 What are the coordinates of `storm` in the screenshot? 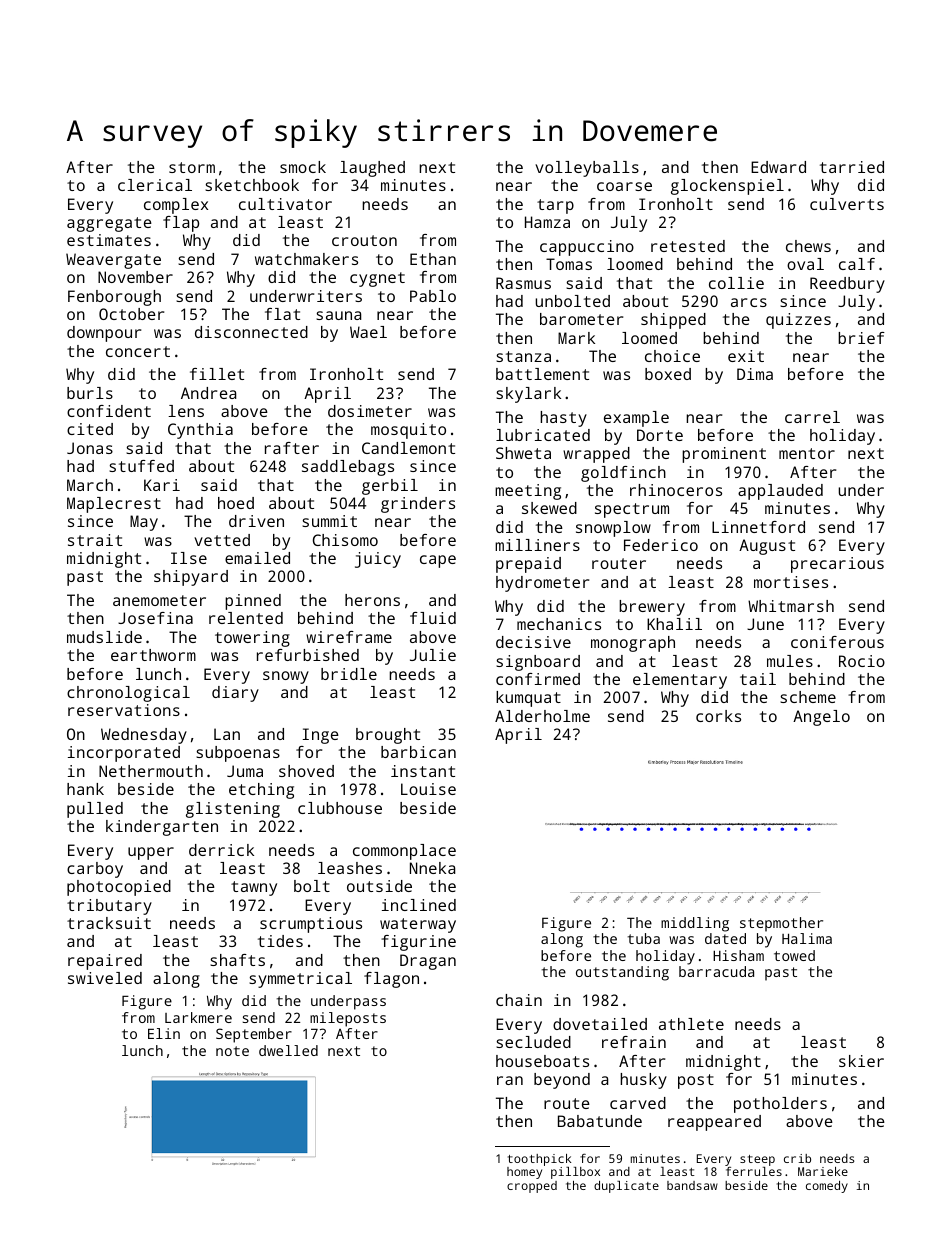 It's located at (192, 167).
